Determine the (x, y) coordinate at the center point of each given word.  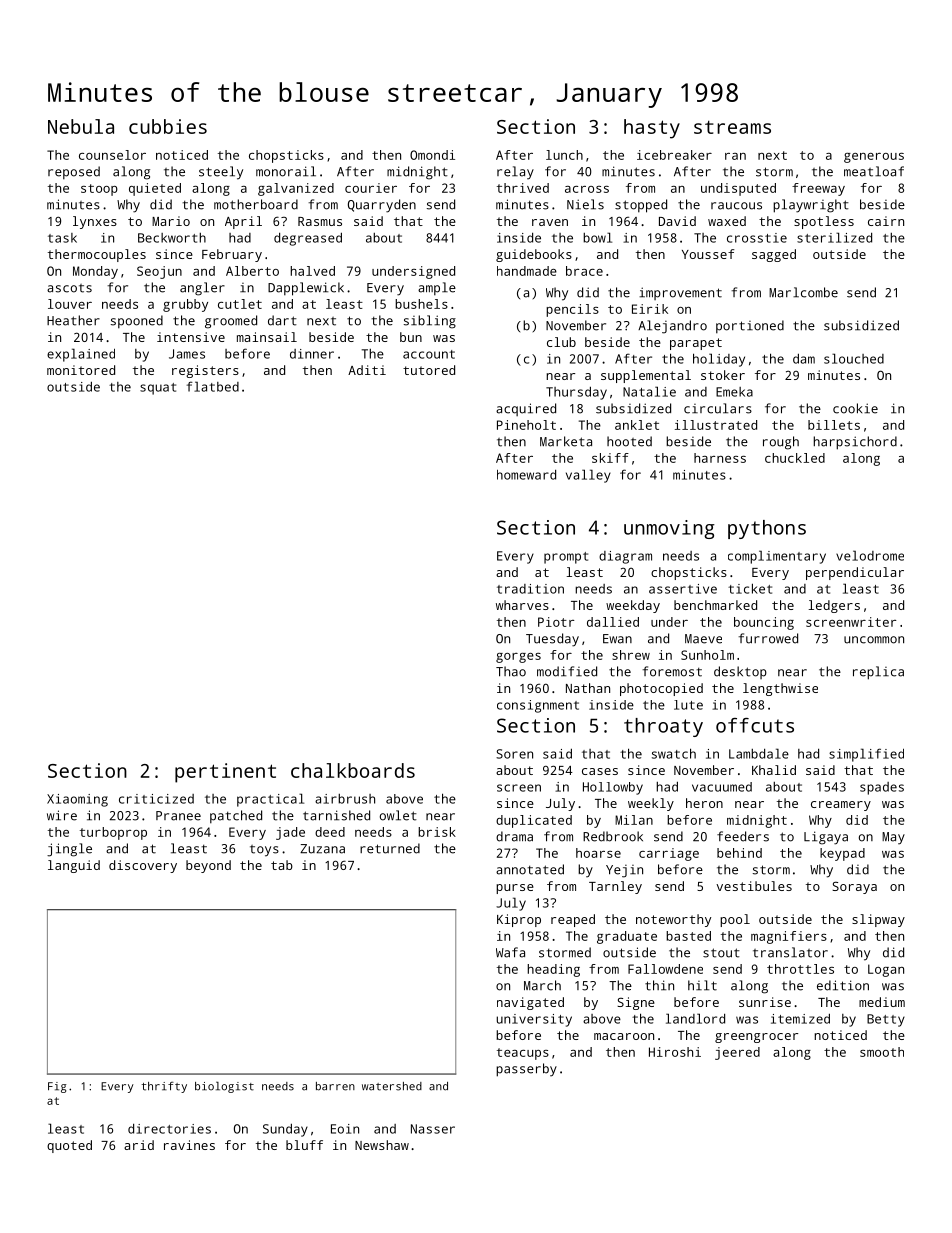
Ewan (617, 639)
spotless (824, 222)
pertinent (225, 773)
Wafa (510, 952)
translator (790, 952)
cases (600, 771)
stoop (99, 190)
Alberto (252, 271)
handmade (527, 271)
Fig (57, 1087)
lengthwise (780, 689)
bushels (421, 304)
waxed (727, 221)
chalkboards (353, 770)
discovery (143, 866)
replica (878, 673)
